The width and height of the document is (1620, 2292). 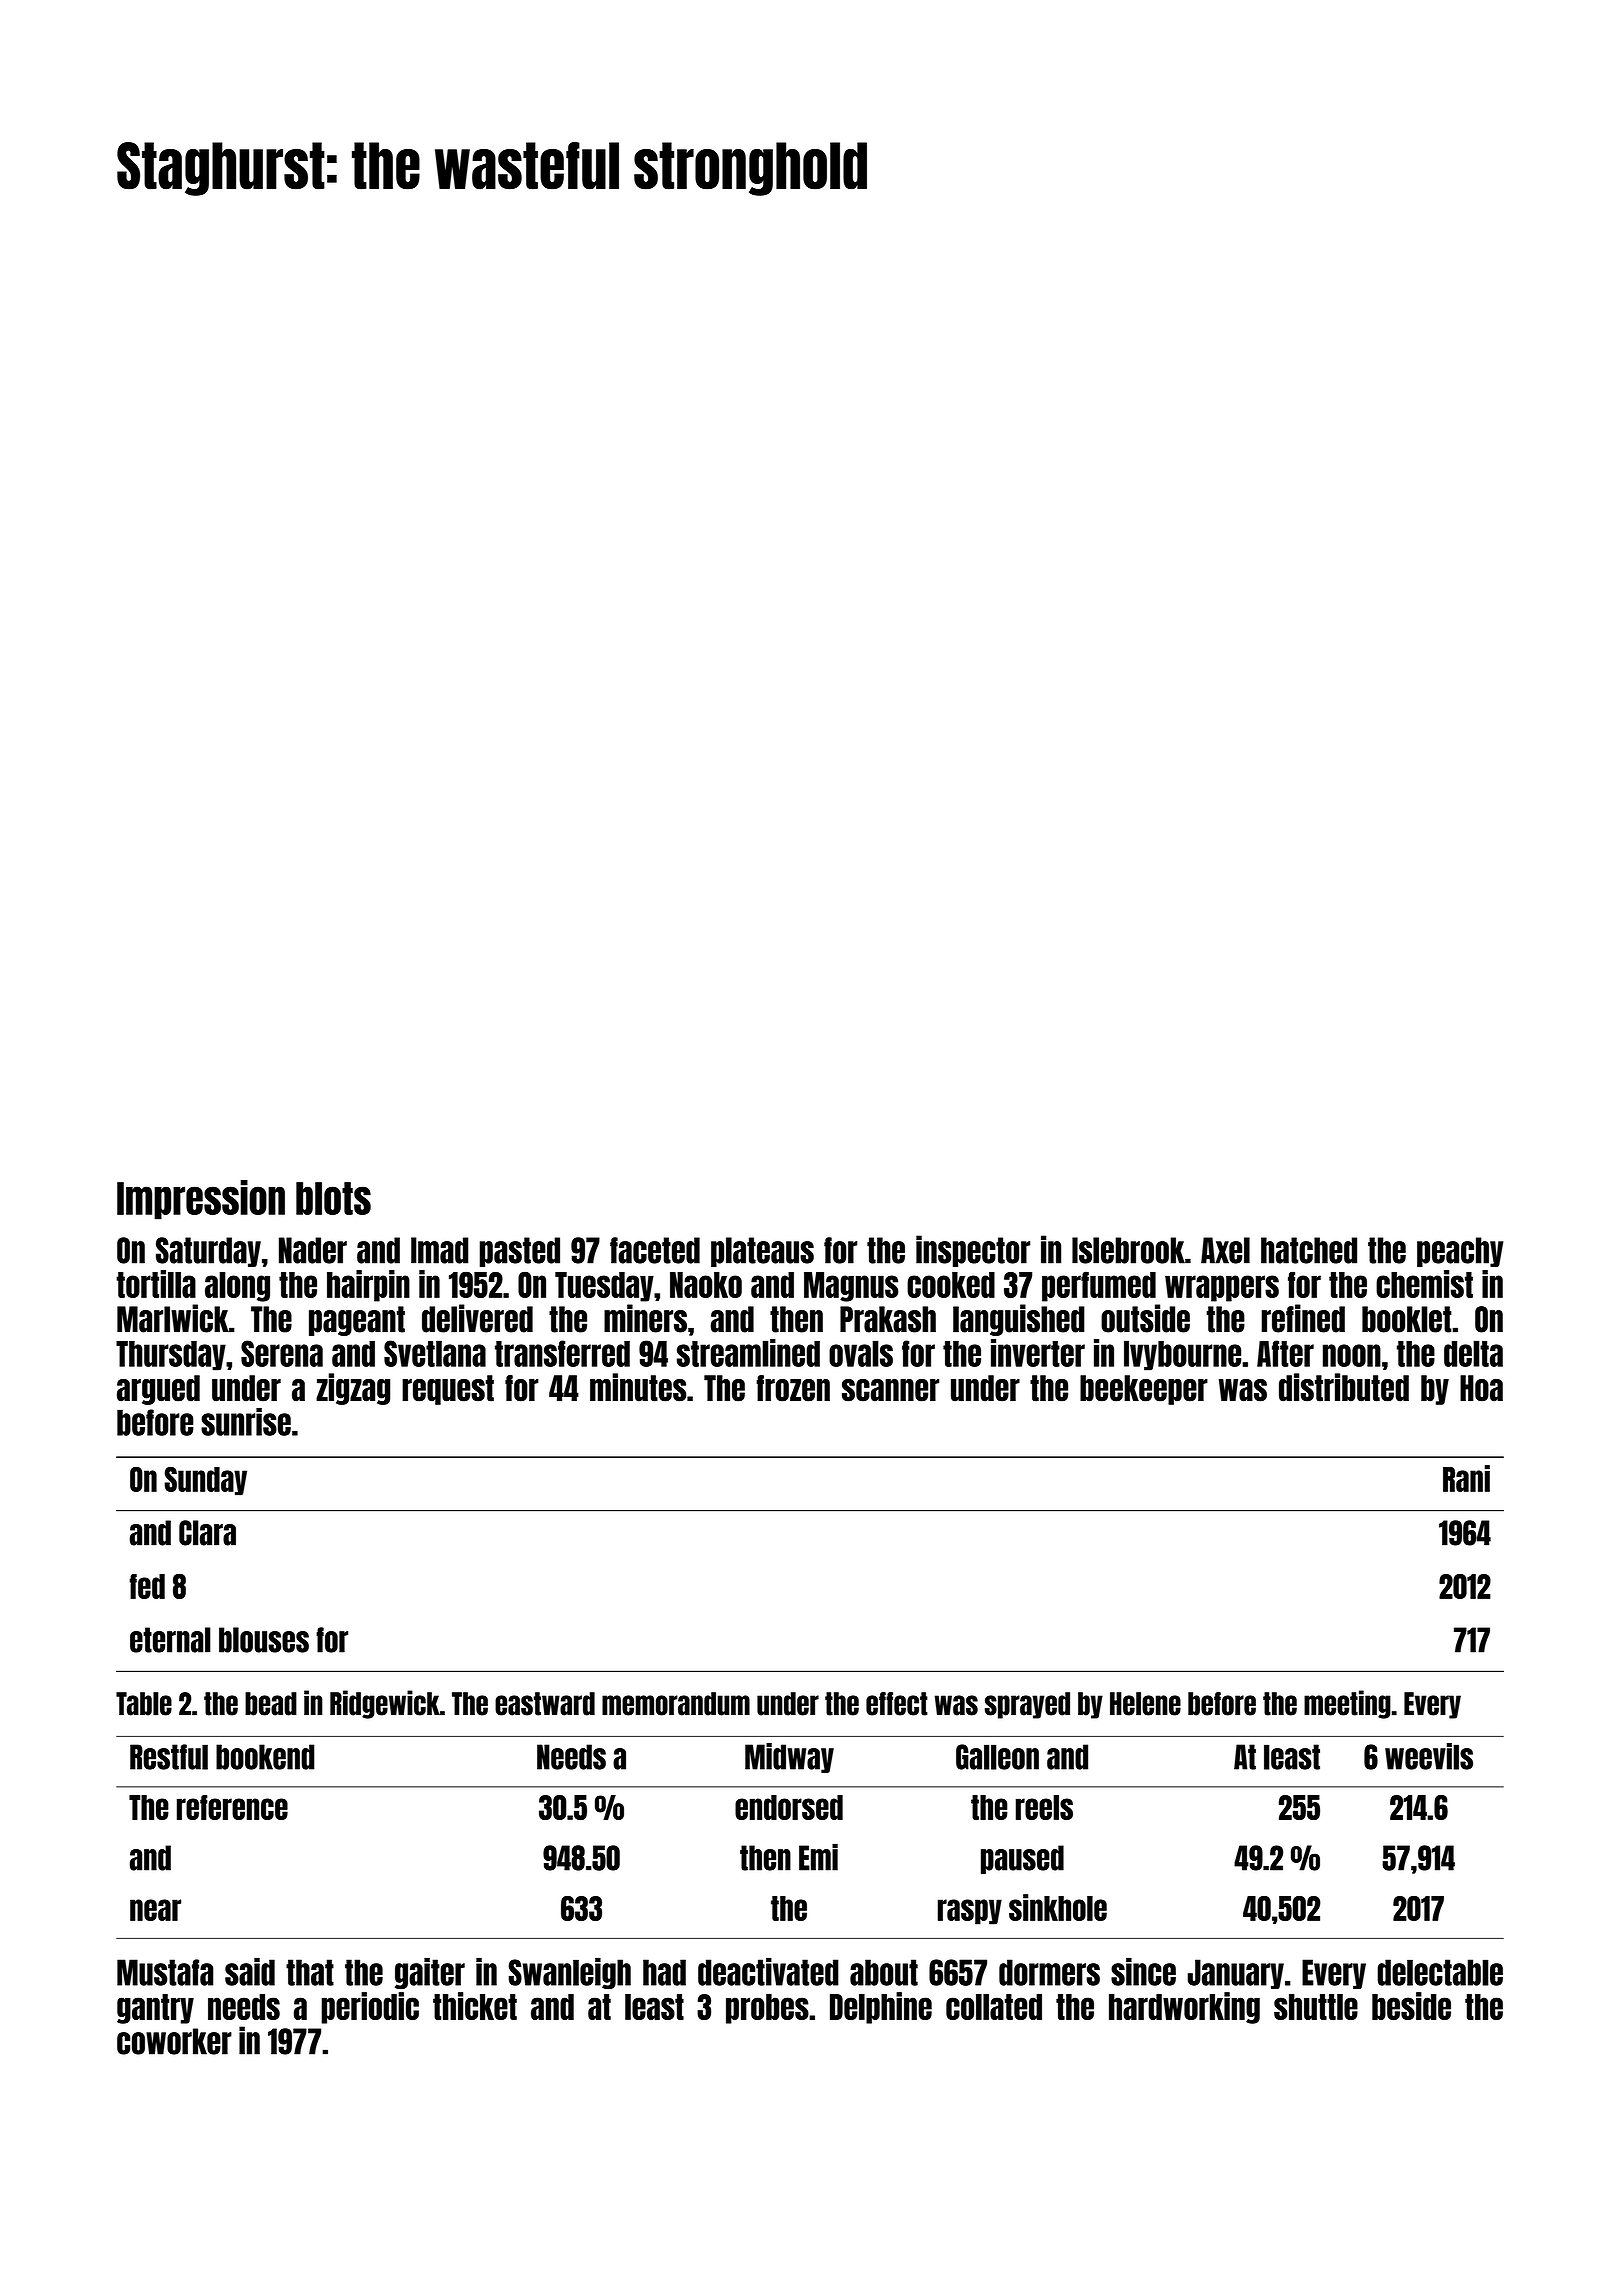 I want to click on probes, so click(x=767, y=2009).
